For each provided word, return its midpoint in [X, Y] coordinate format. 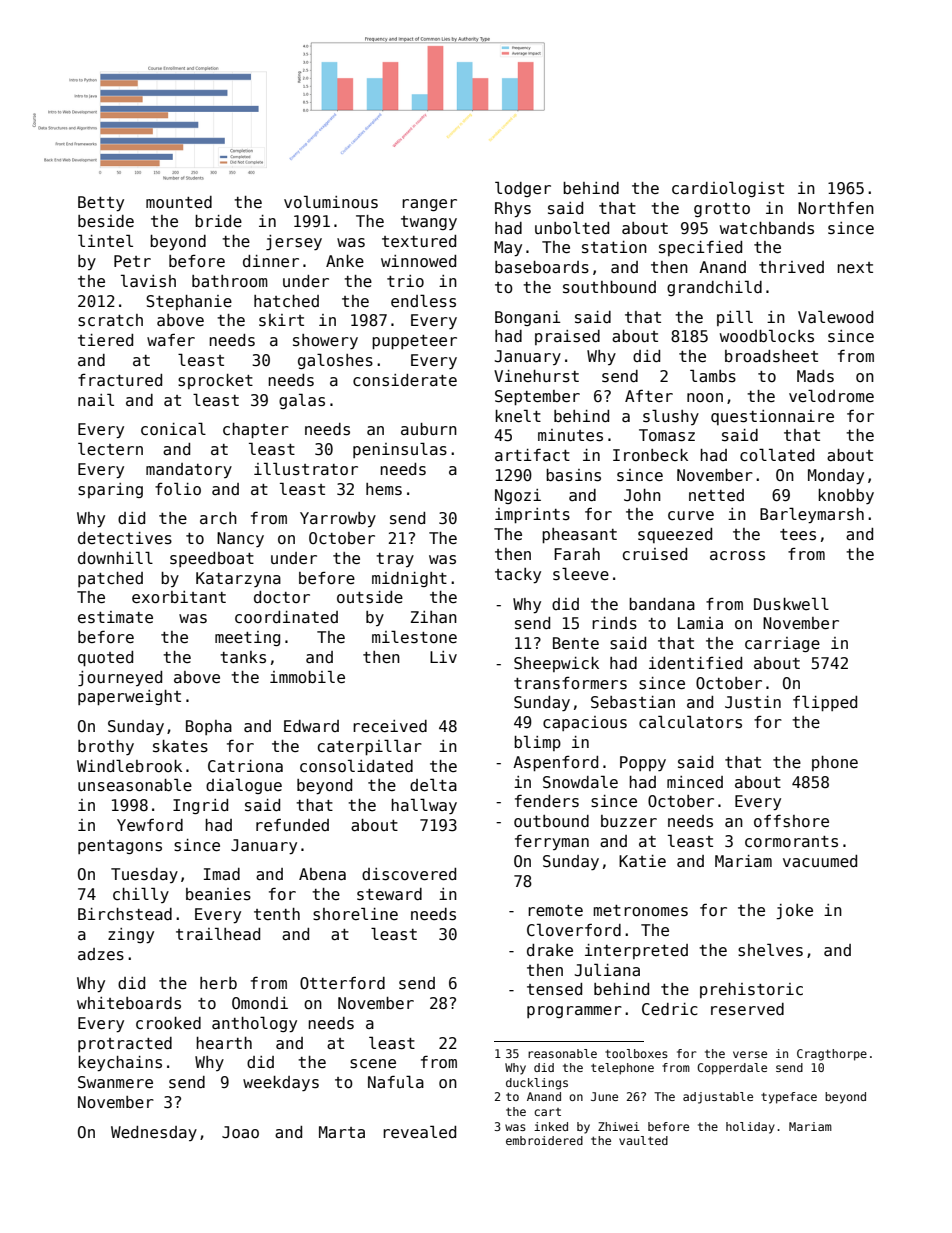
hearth [224, 1043]
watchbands [767, 228]
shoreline [355, 914]
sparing [110, 490]
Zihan [434, 617]
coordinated [286, 617]
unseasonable [135, 785]
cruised [655, 554]
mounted [179, 202]
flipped [825, 703]
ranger [429, 205]
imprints [532, 515]
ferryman [552, 842]
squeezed [675, 535]
